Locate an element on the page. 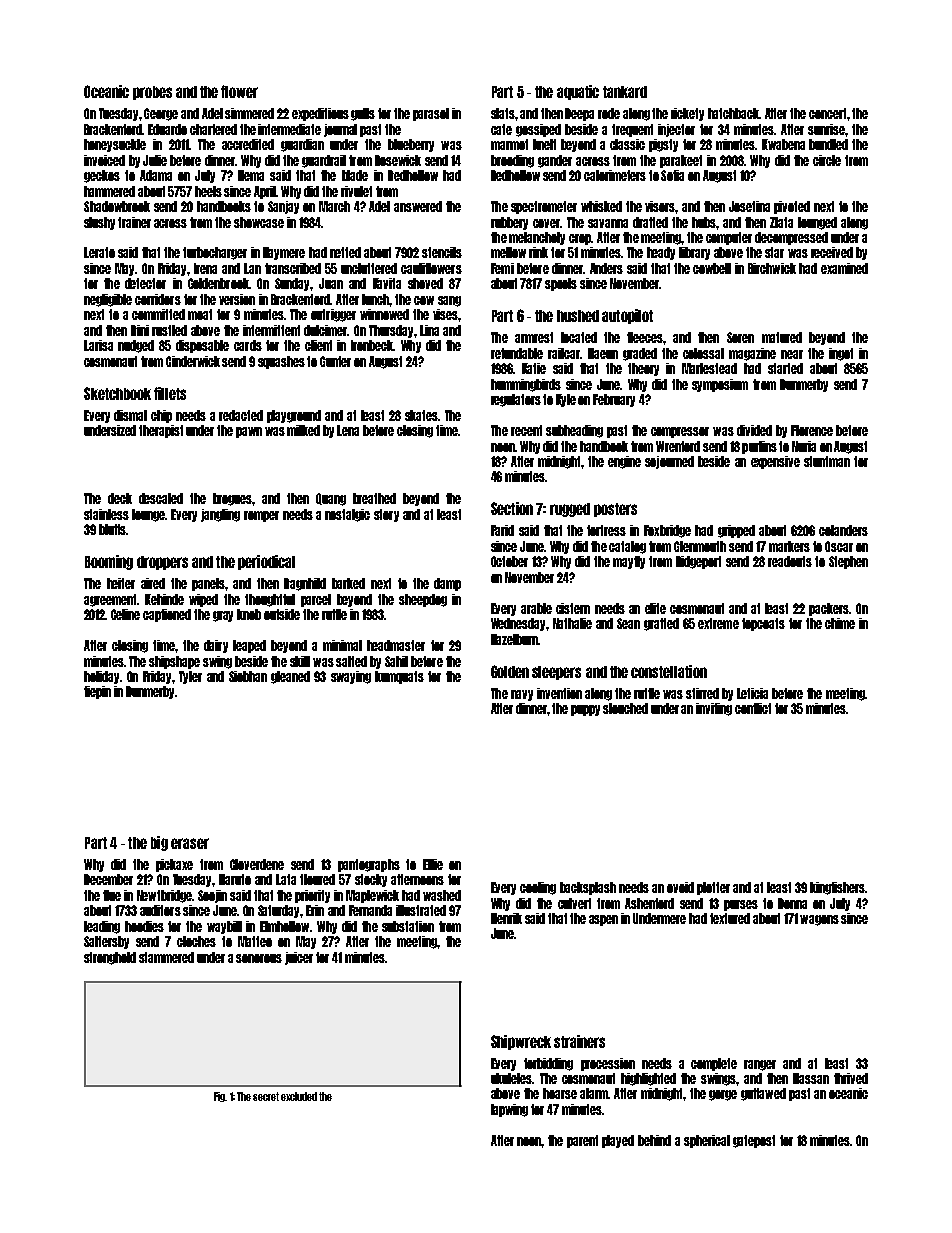 The width and height of the document is (952, 1233). Henrik is located at coordinates (506, 918).
